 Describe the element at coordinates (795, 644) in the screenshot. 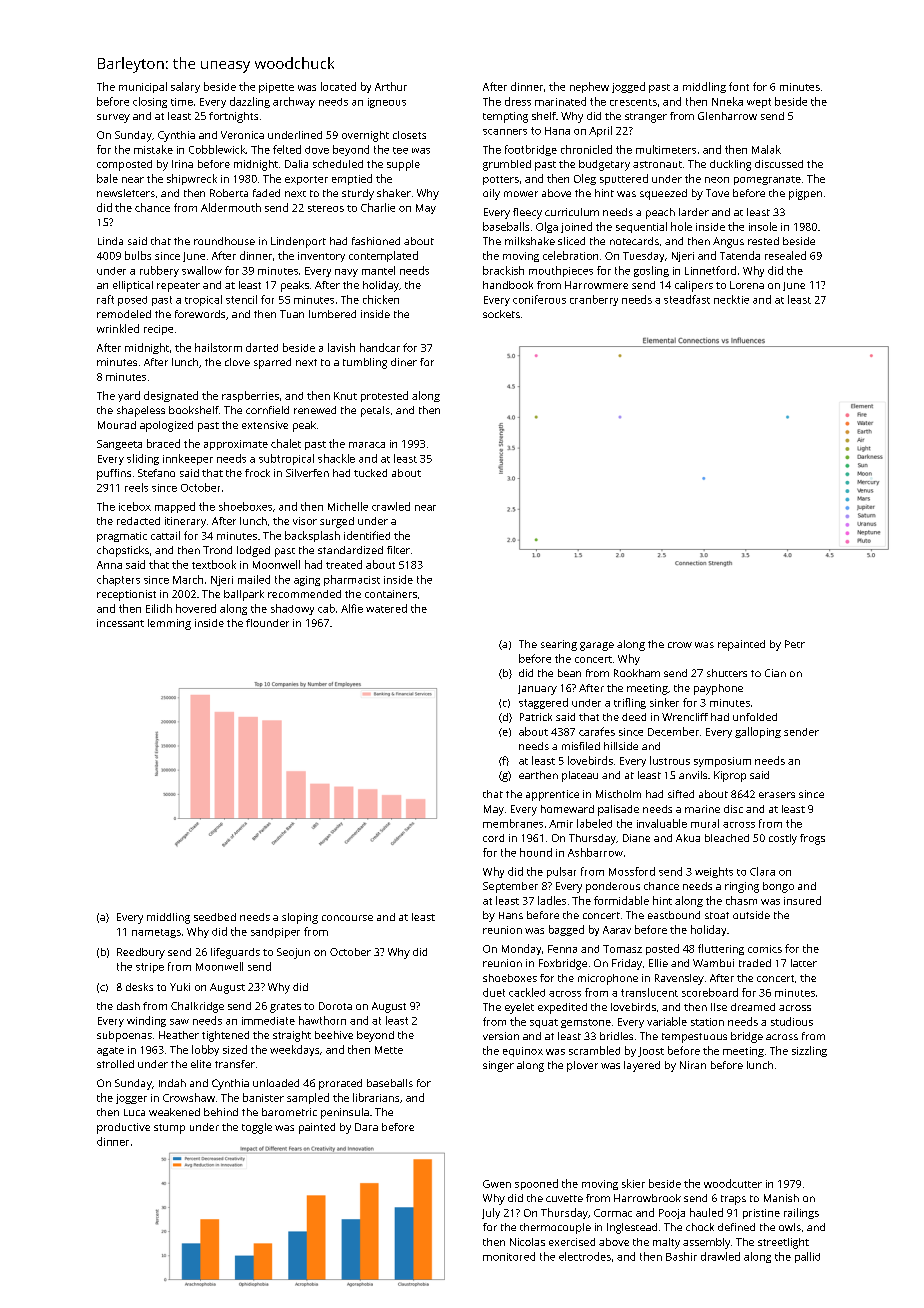

I see `Petr` at that location.
